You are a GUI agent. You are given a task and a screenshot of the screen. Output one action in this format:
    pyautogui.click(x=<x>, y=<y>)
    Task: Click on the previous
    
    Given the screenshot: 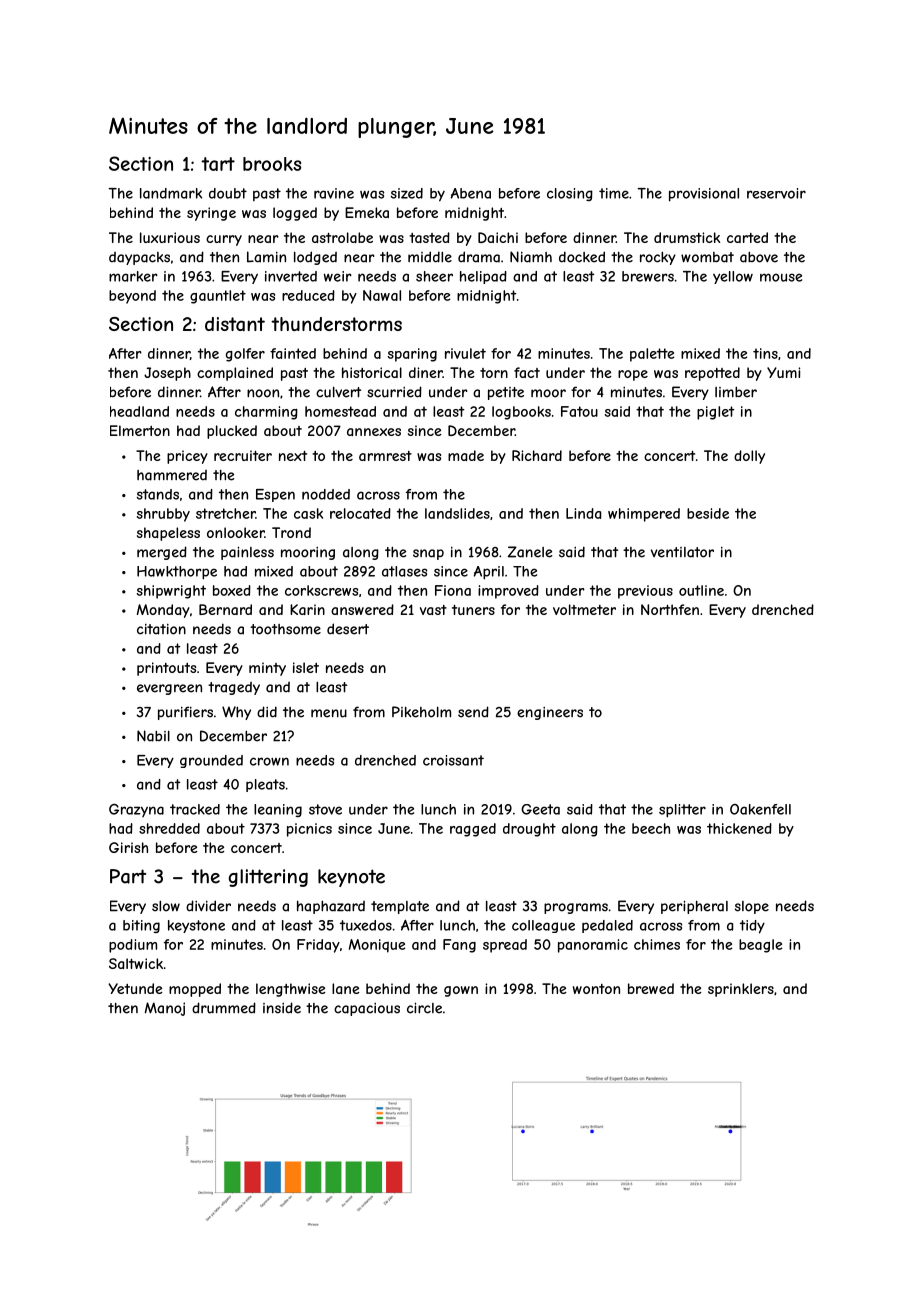 What is the action you would take?
    pyautogui.click(x=645, y=592)
